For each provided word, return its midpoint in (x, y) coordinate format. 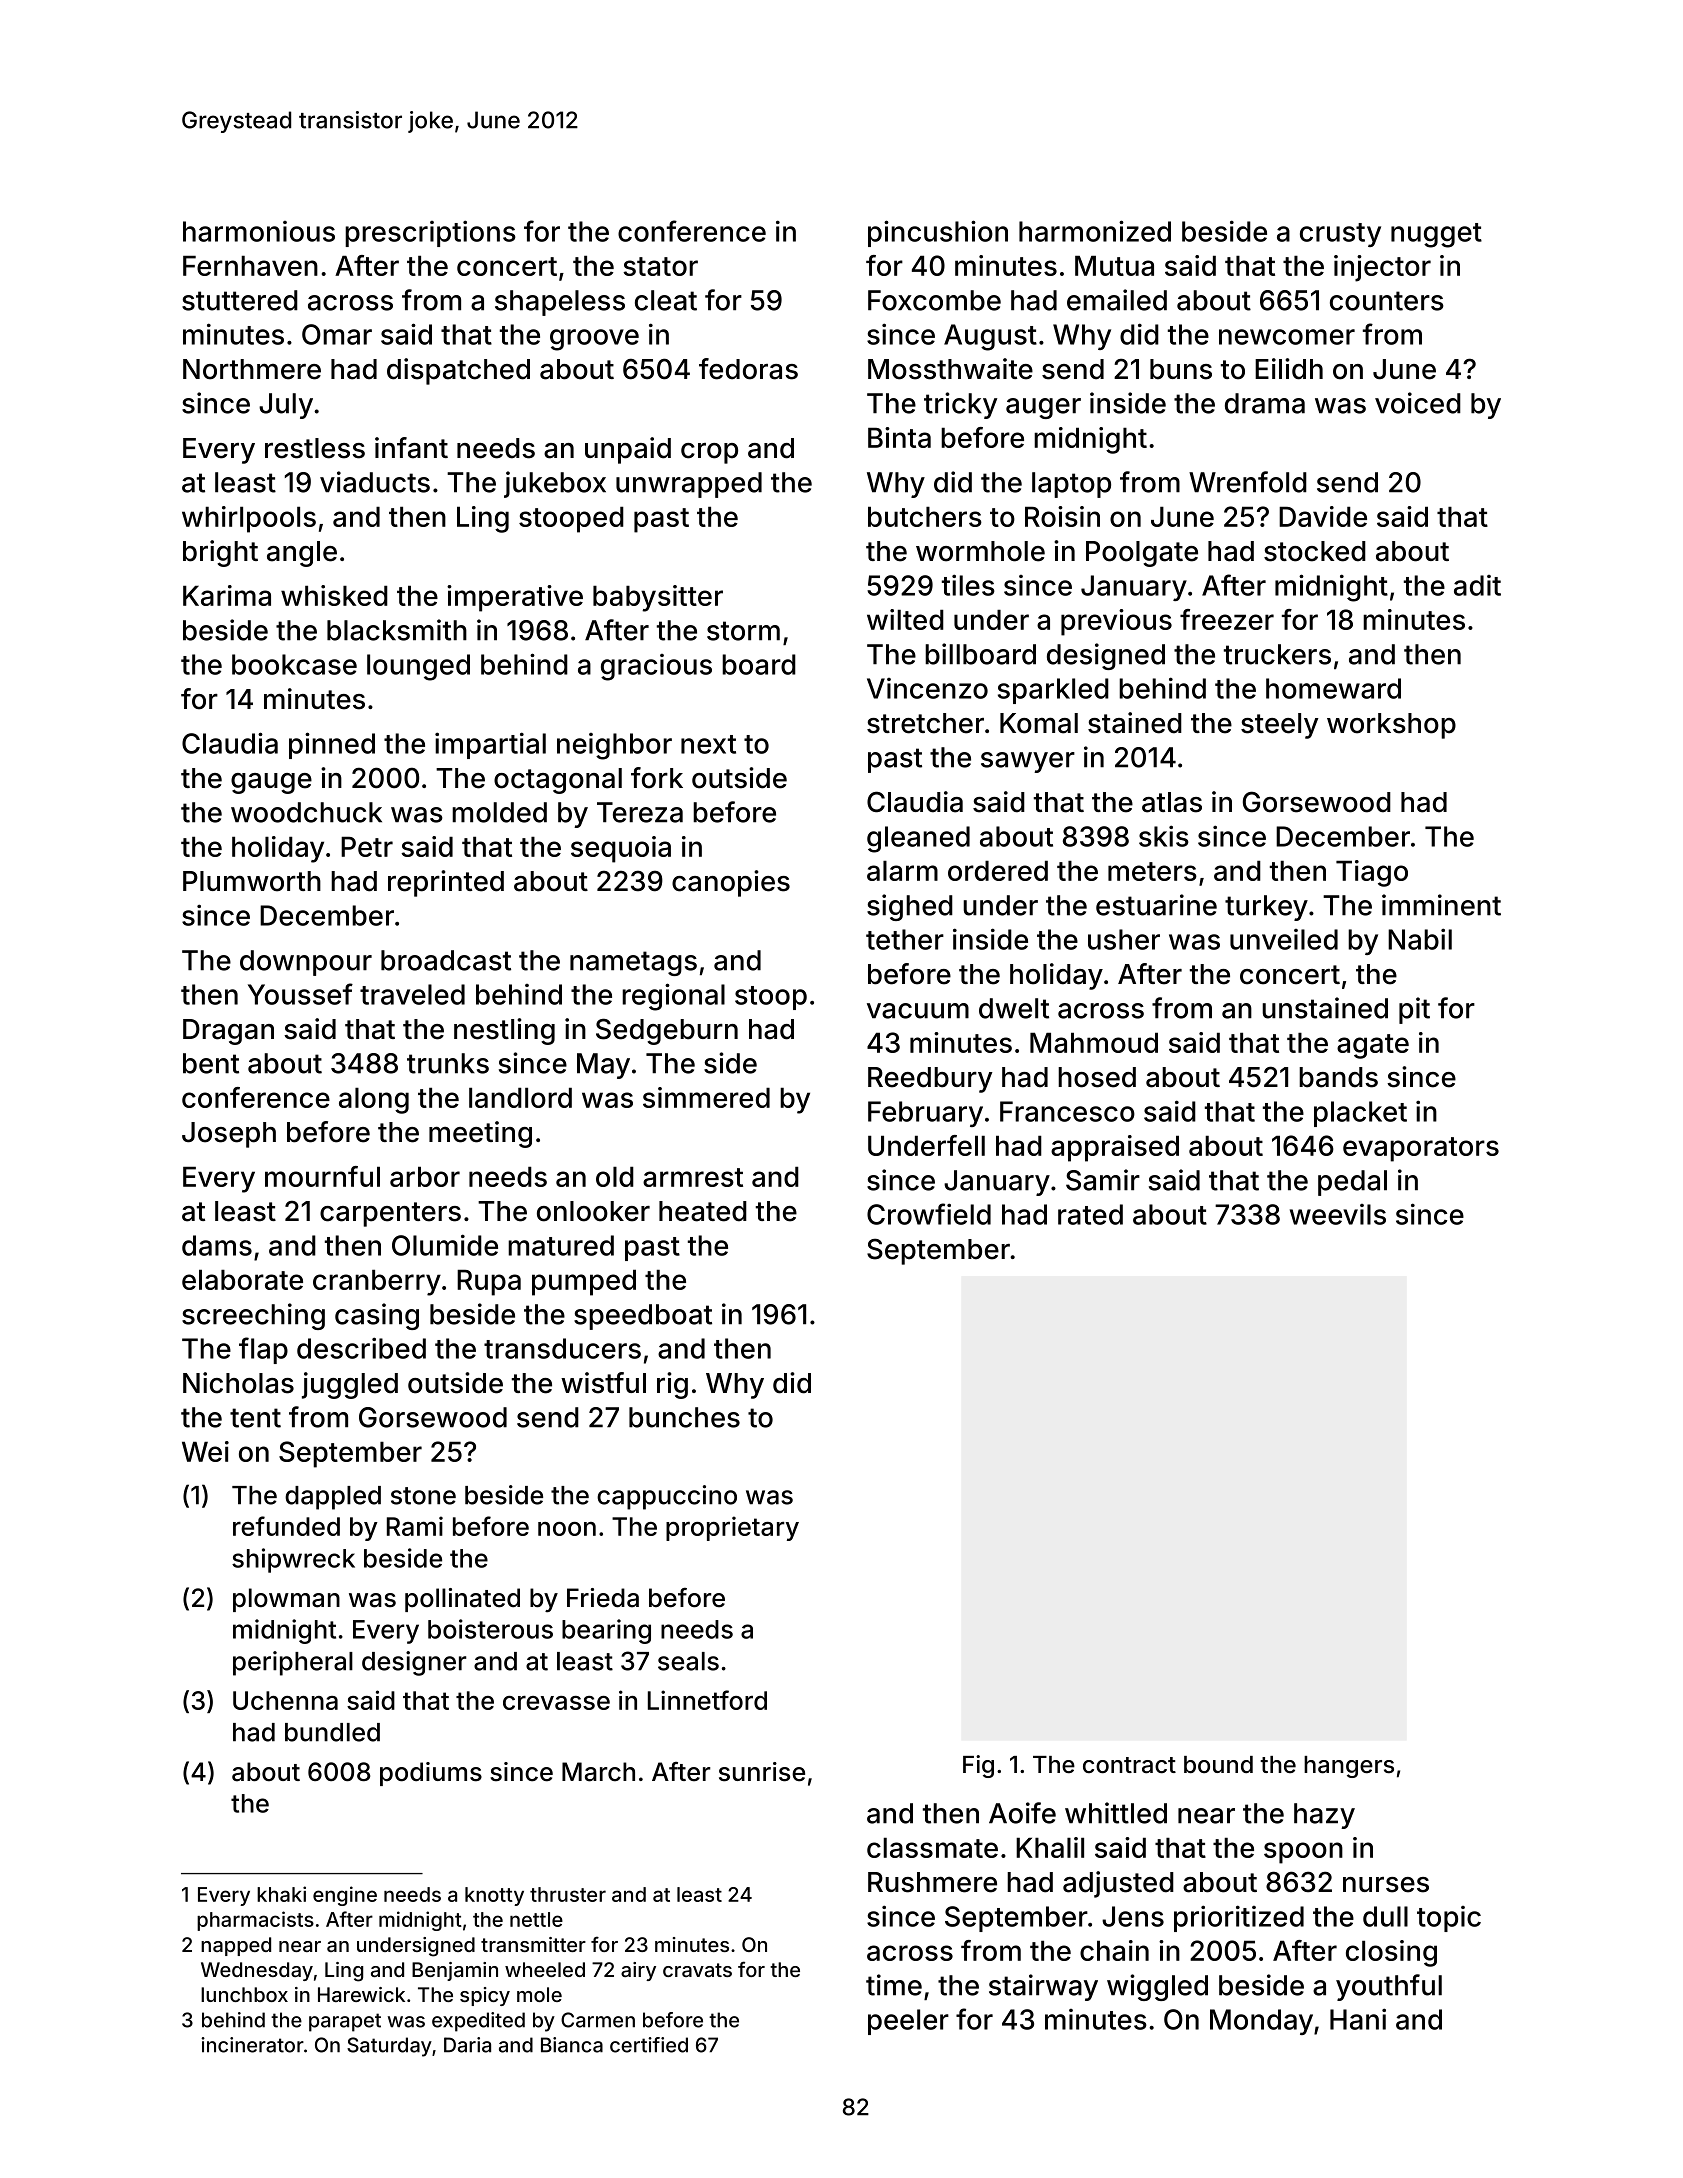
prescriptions (430, 233)
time (894, 1985)
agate (1373, 1046)
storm (743, 631)
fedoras (748, 369)
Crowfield (929, 1214)
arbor (425, 1176)
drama (1265, 403)
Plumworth (252, 881)
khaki (281, 1894)
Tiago (1372, 873)
